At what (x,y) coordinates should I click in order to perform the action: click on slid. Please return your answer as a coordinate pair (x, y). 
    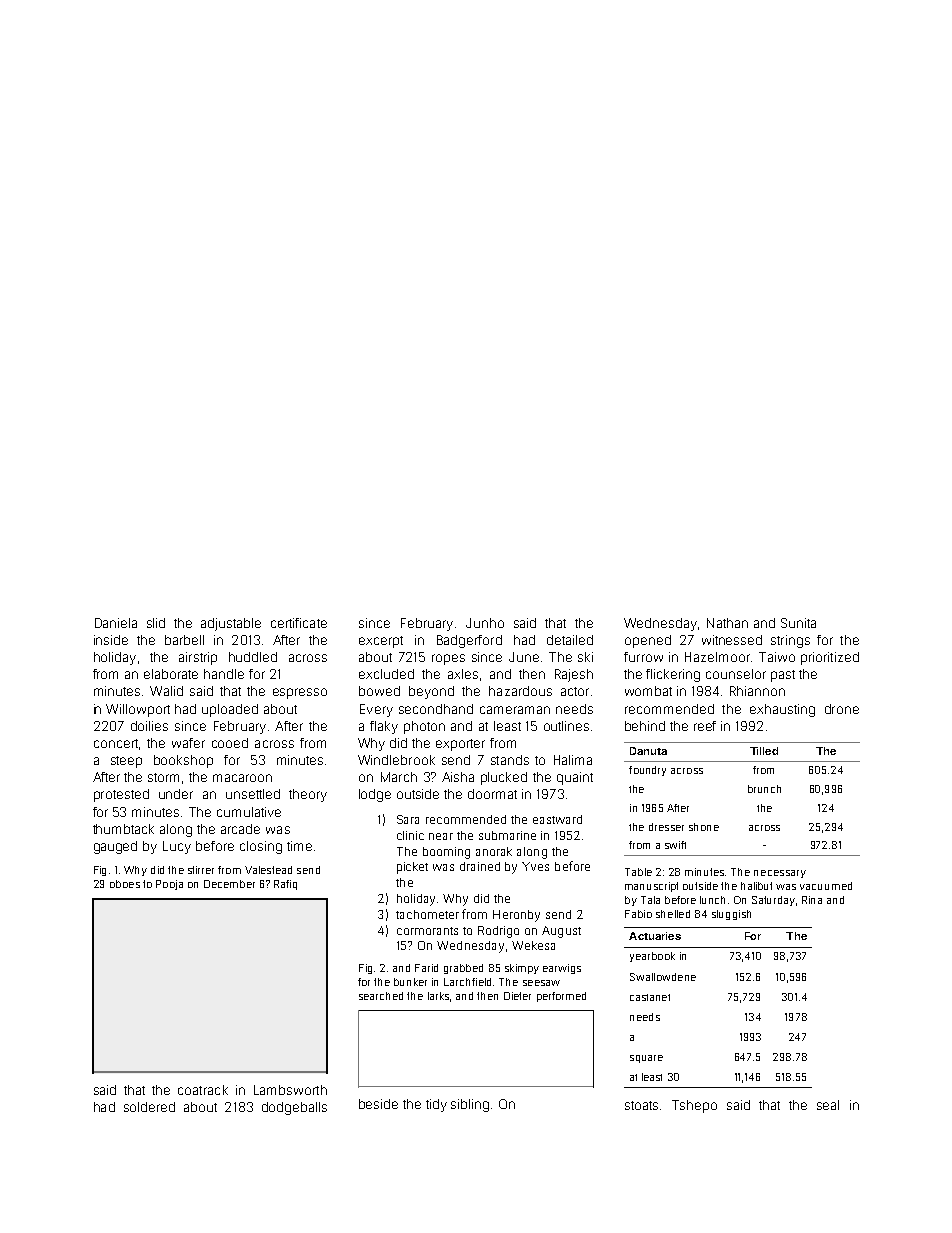
    Looking at the image, I should click on (156, 623).
